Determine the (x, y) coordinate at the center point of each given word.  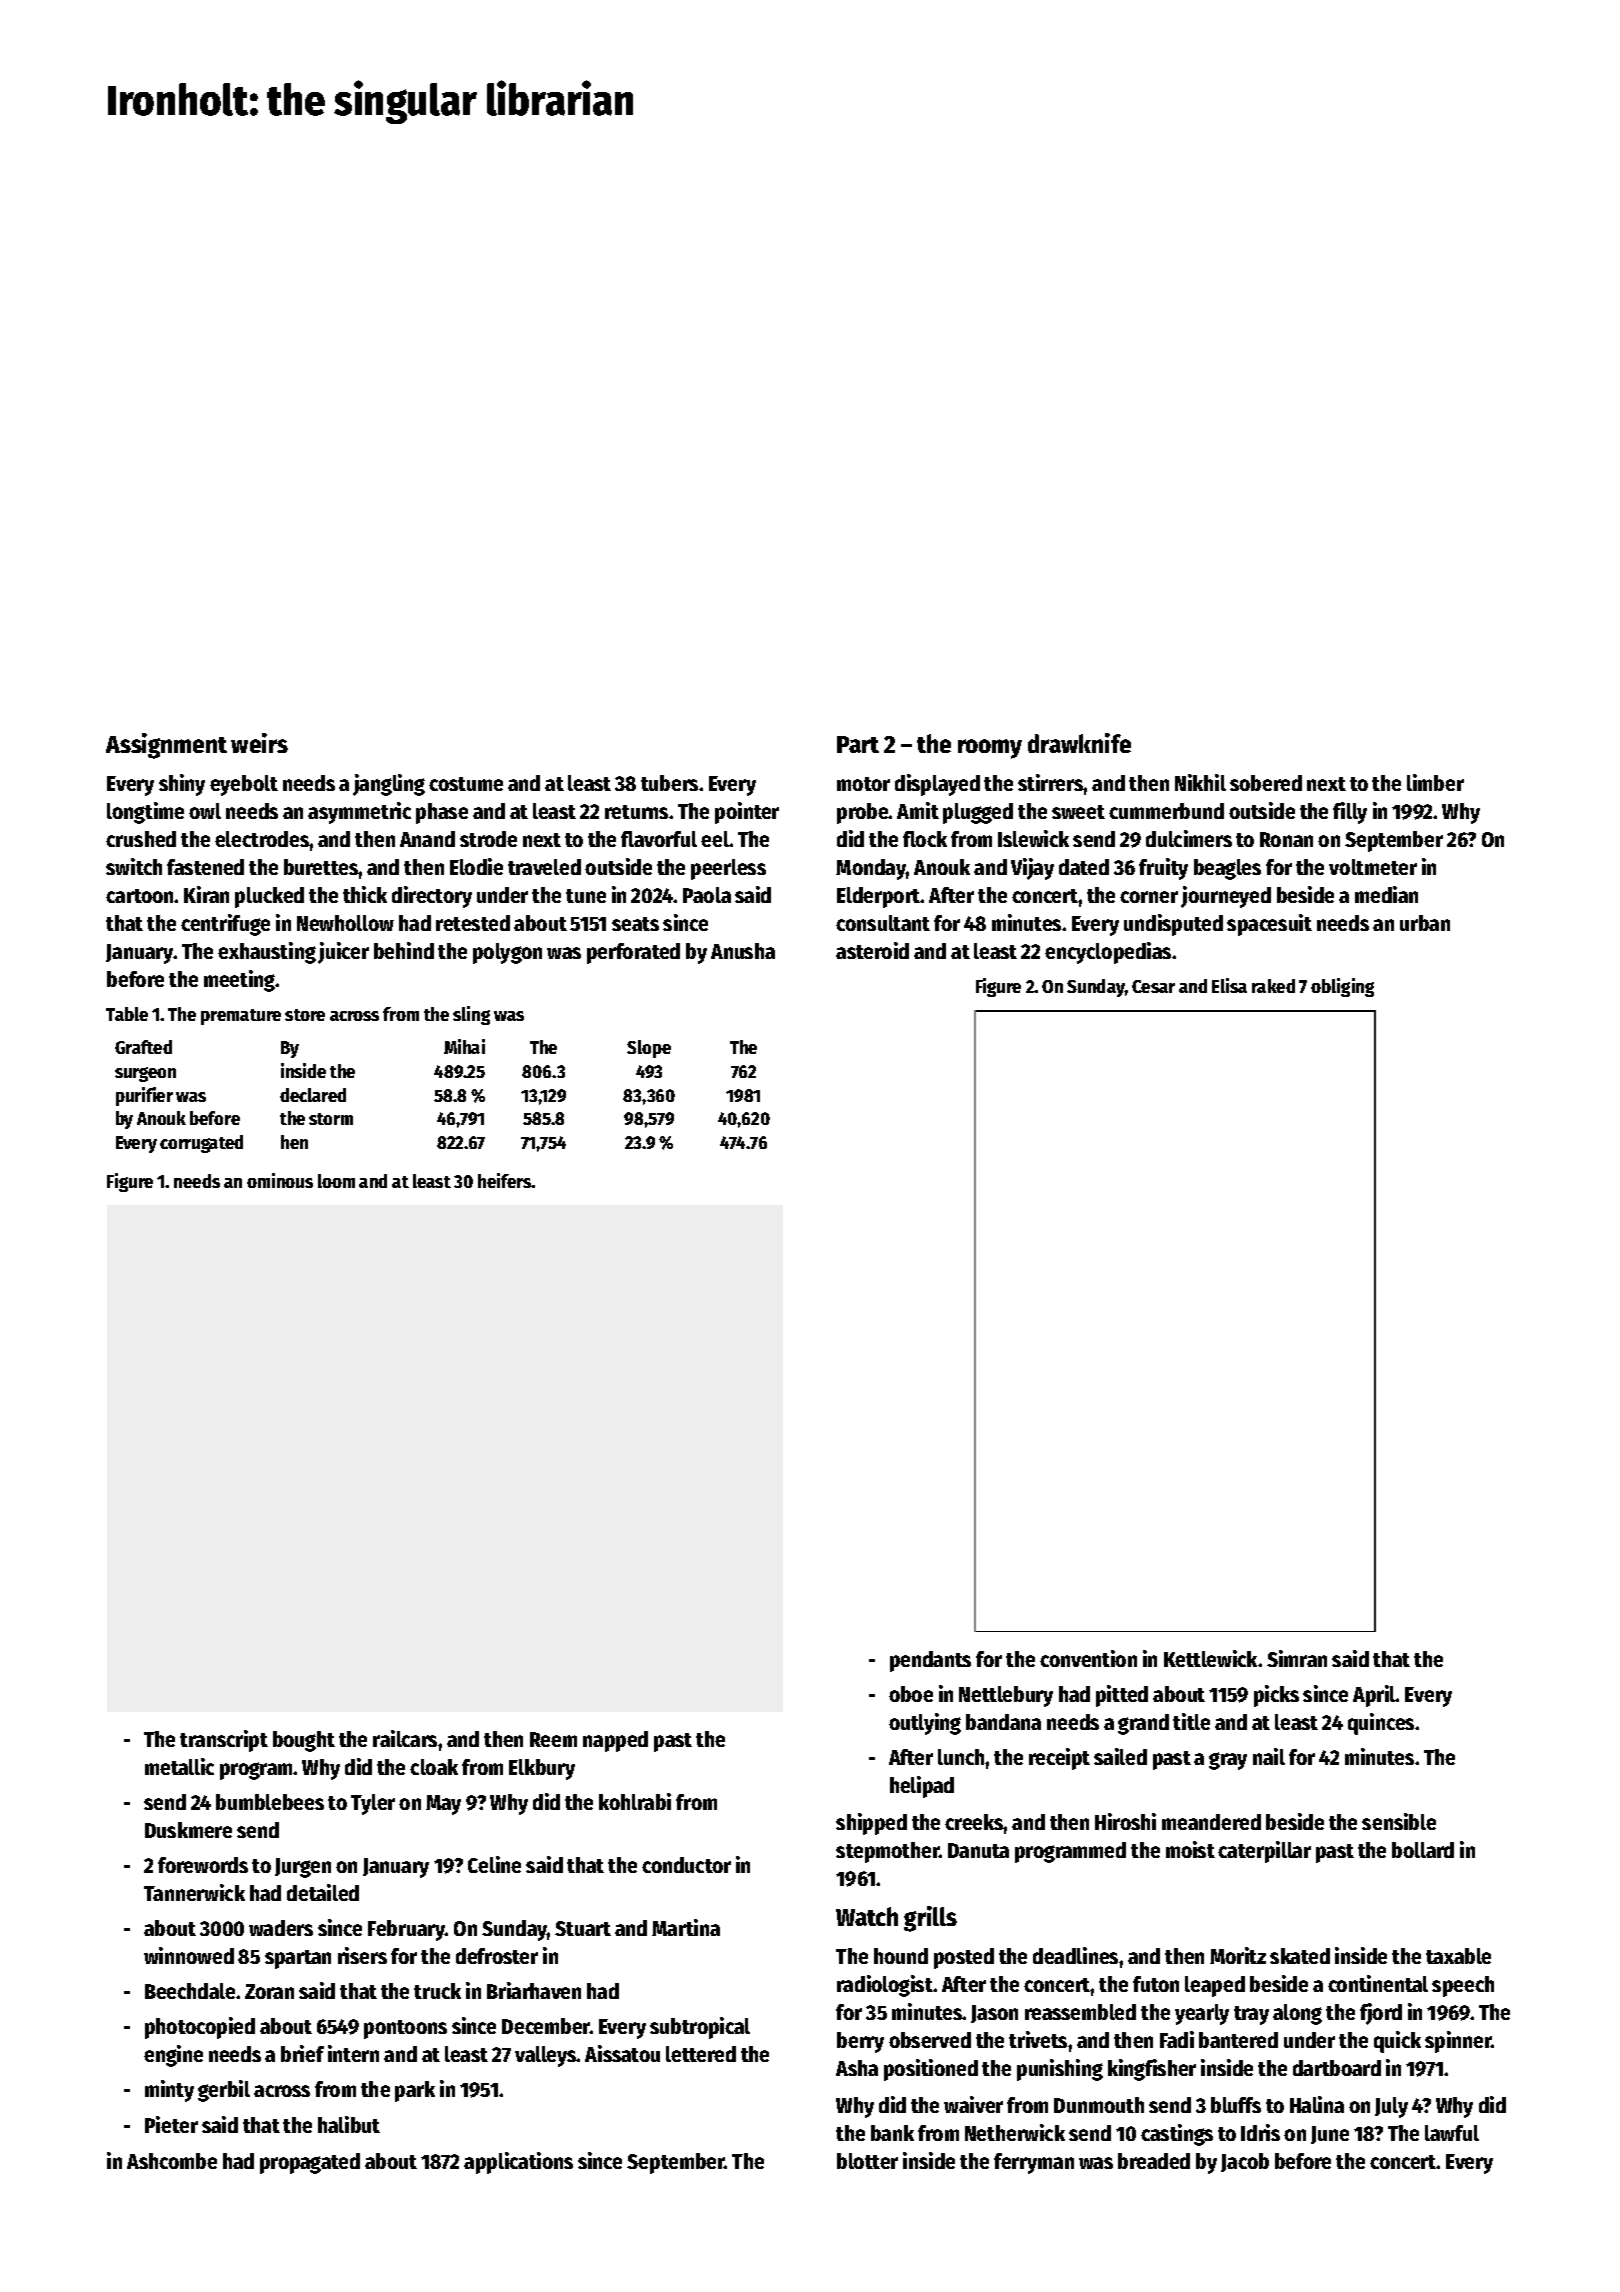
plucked (269, 897)
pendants (930, 1661)
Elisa (1229, 985)
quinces (1381, 1724)
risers (362, 1955)
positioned (931, 2070)
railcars (405, 1738)
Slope (649, 1049)
